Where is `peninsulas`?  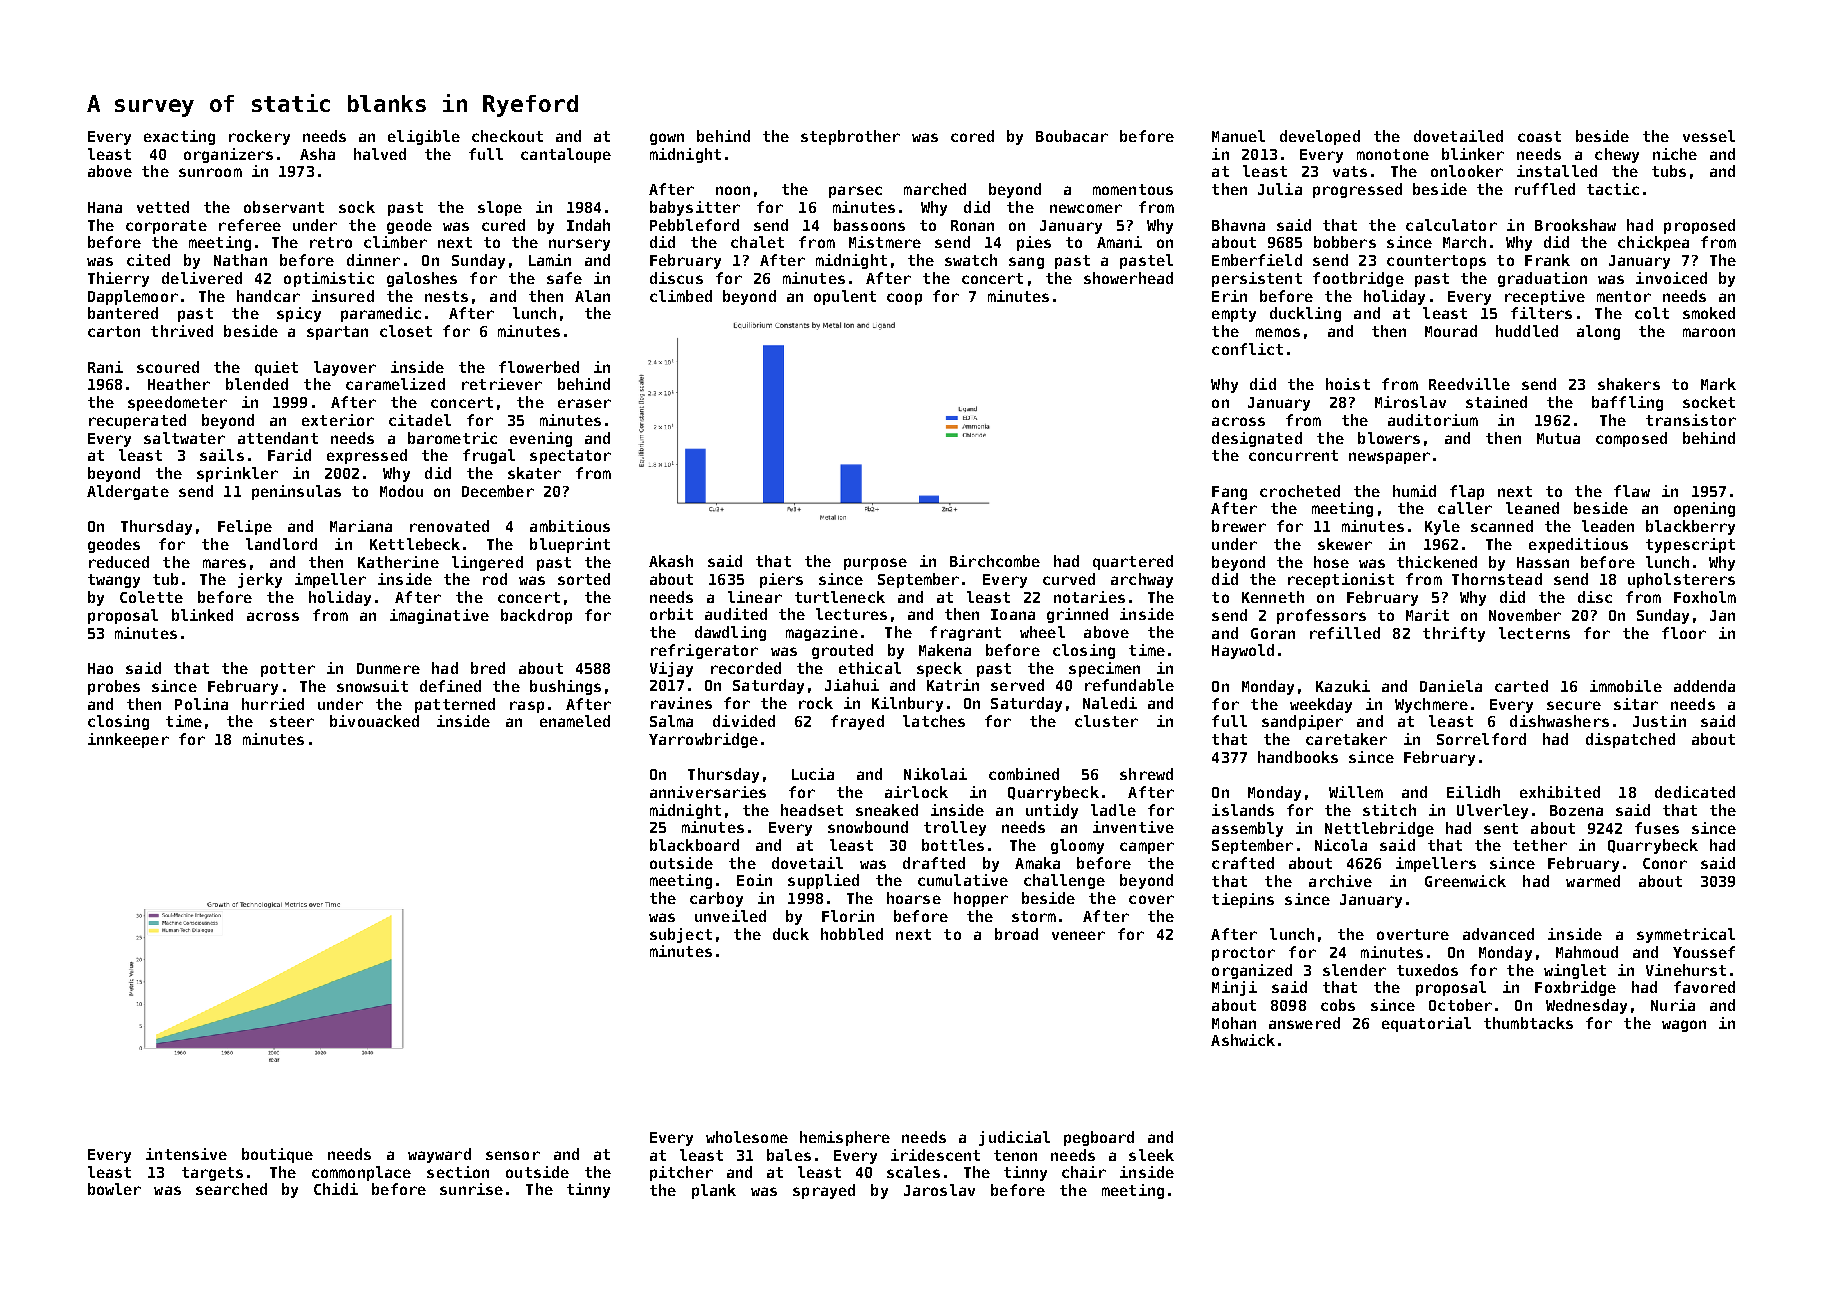
peninsulas is located at coordinates (296, 492).
